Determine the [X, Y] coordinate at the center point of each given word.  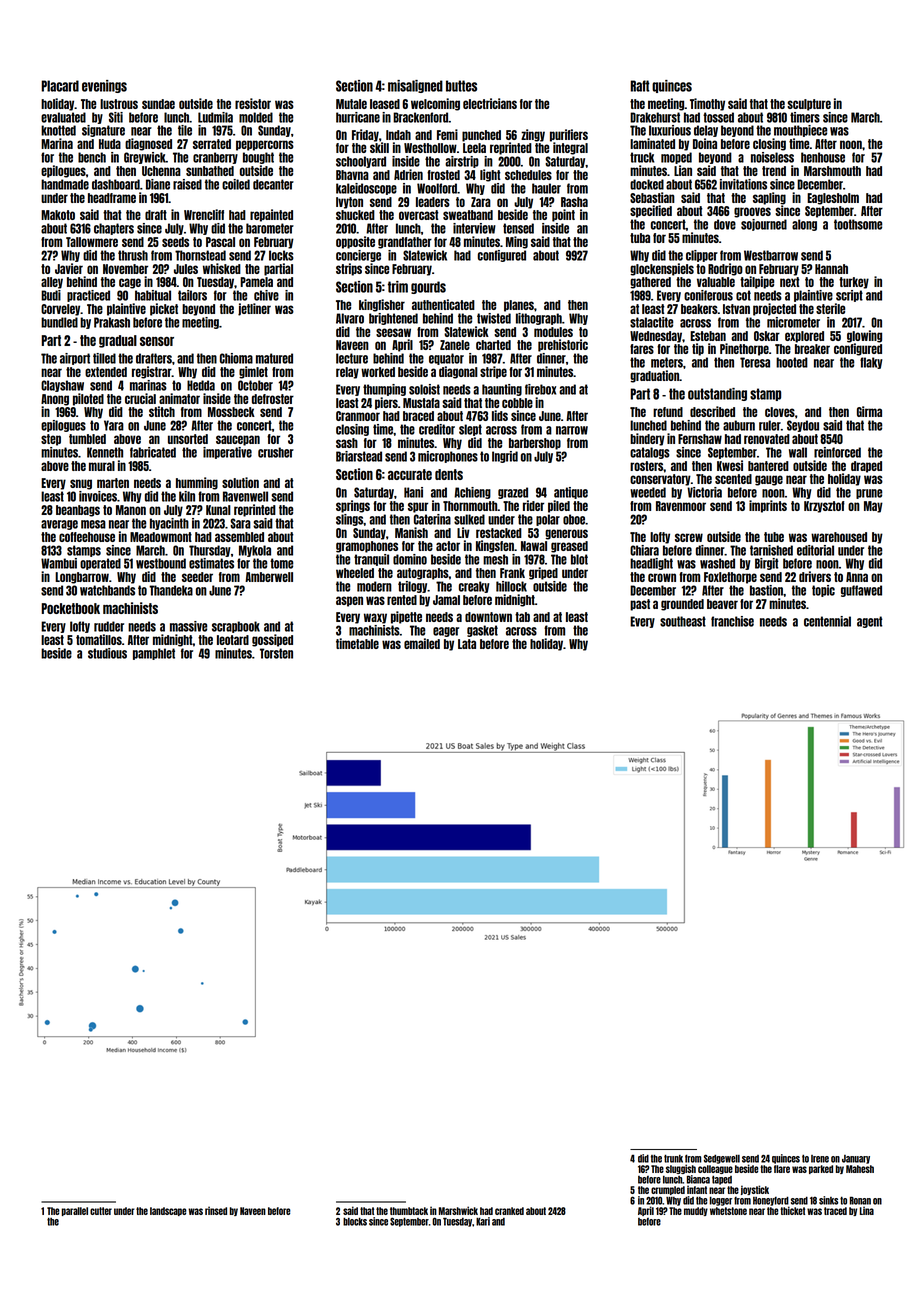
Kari [483, 1221]
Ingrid [505, 457]
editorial [815, 550]
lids [500, 415]
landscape [168, 1211]
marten [113, 483]
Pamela [256, 282]
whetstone [728, 1211]
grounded [682, 605]
